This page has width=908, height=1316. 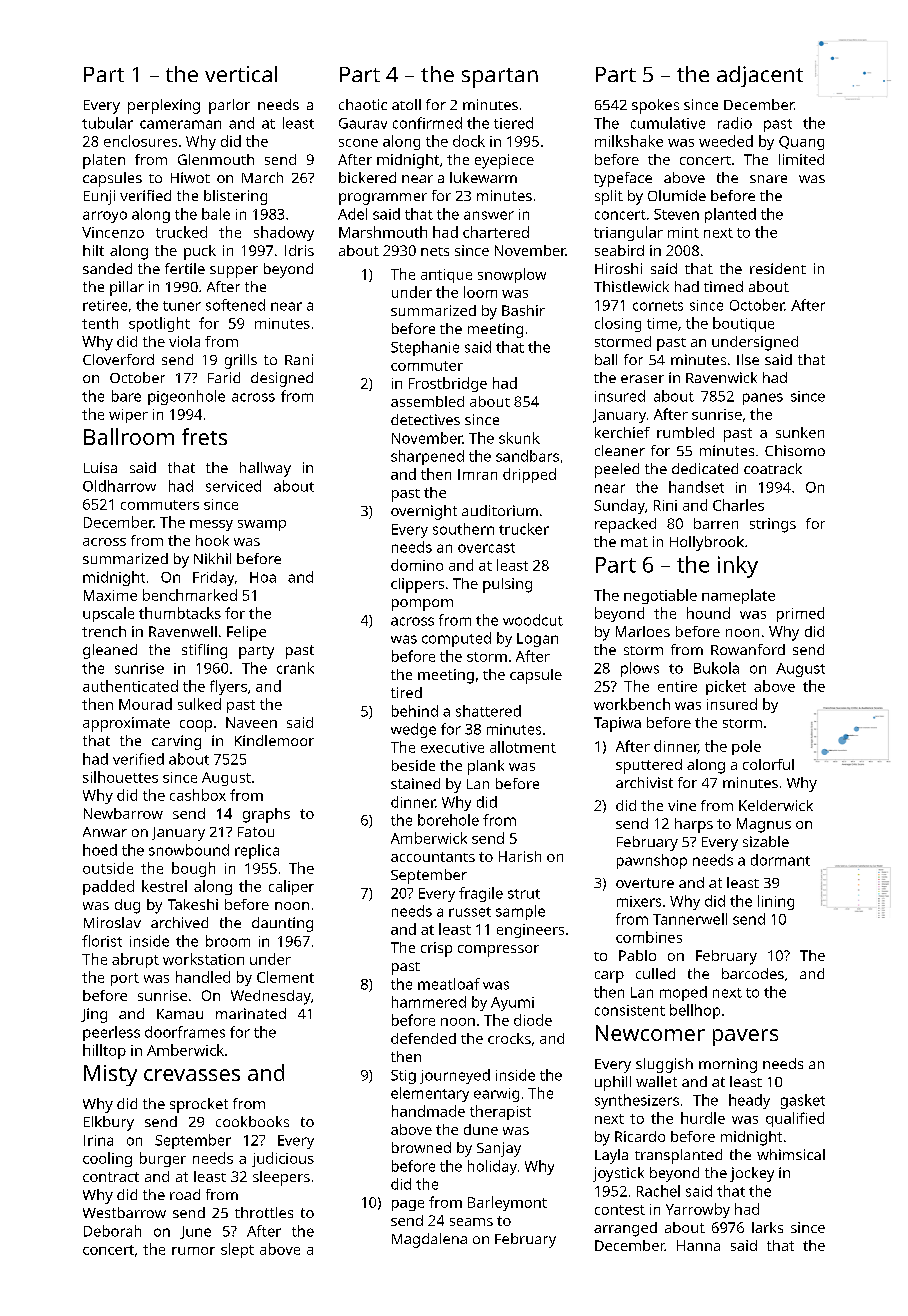 What do you see at coordinates (618, 324) in the page?
I see `closing` at bounding box center [618, 324].
